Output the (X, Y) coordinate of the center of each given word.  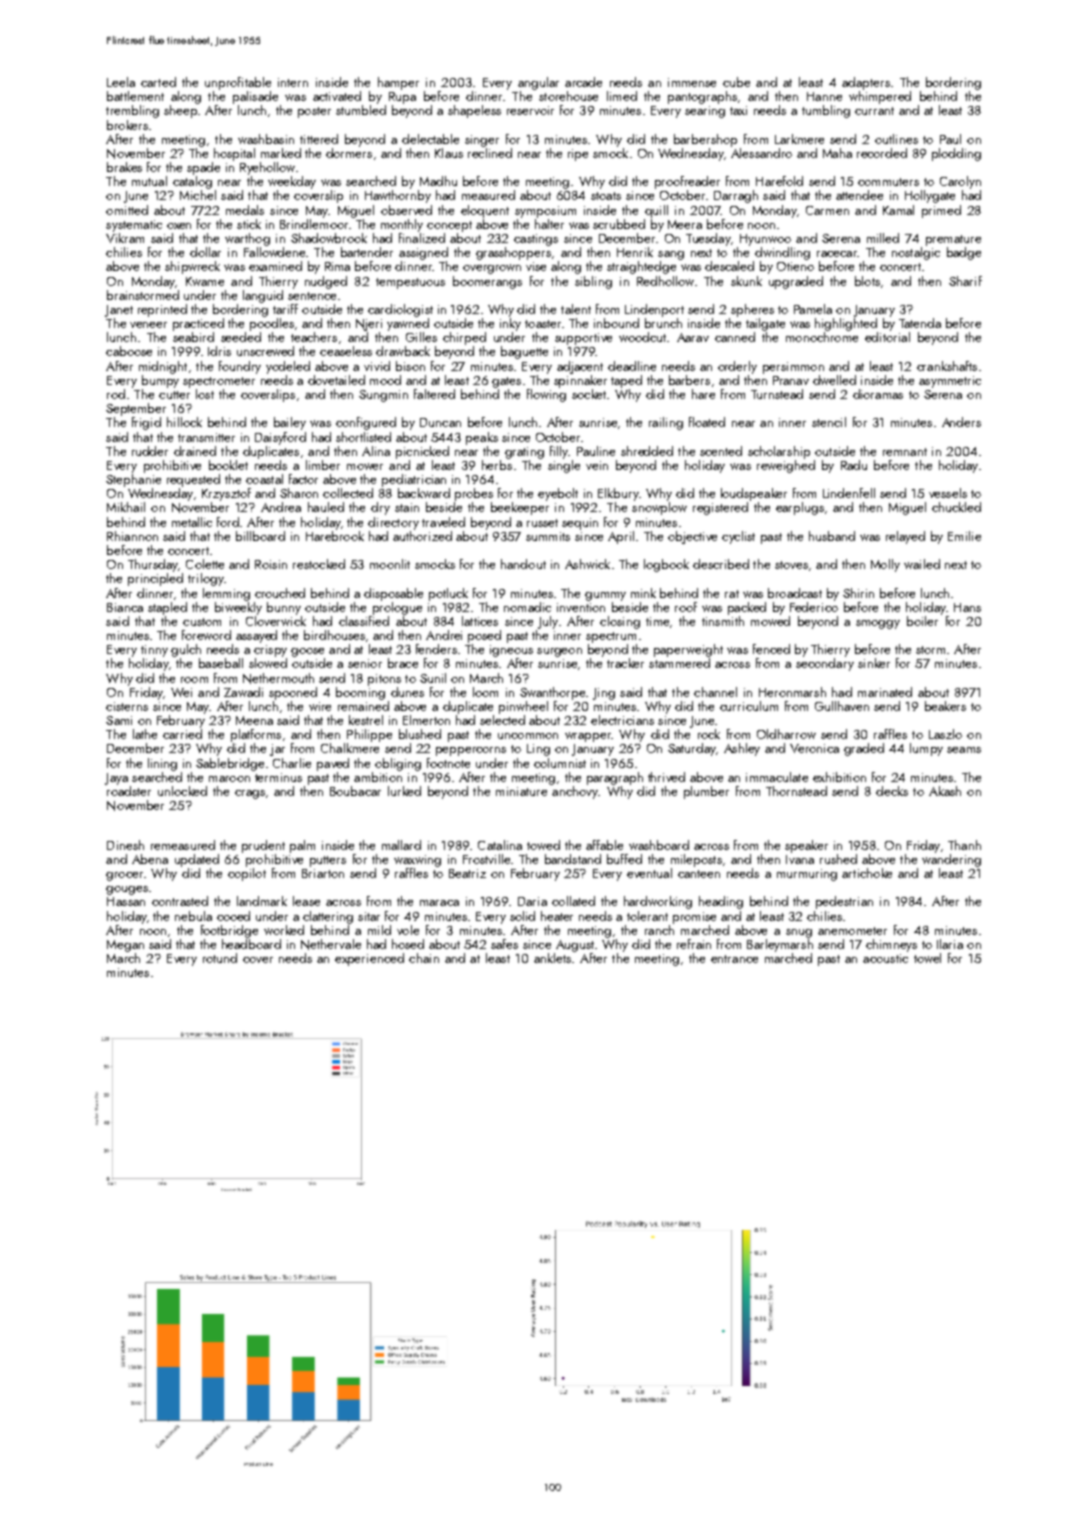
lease (306, 901)
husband (832, 536)
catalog (192, 182)
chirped (464, 338)
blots (867, 281)
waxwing (417, 861)
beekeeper (520, 508)
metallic (192, 522)
